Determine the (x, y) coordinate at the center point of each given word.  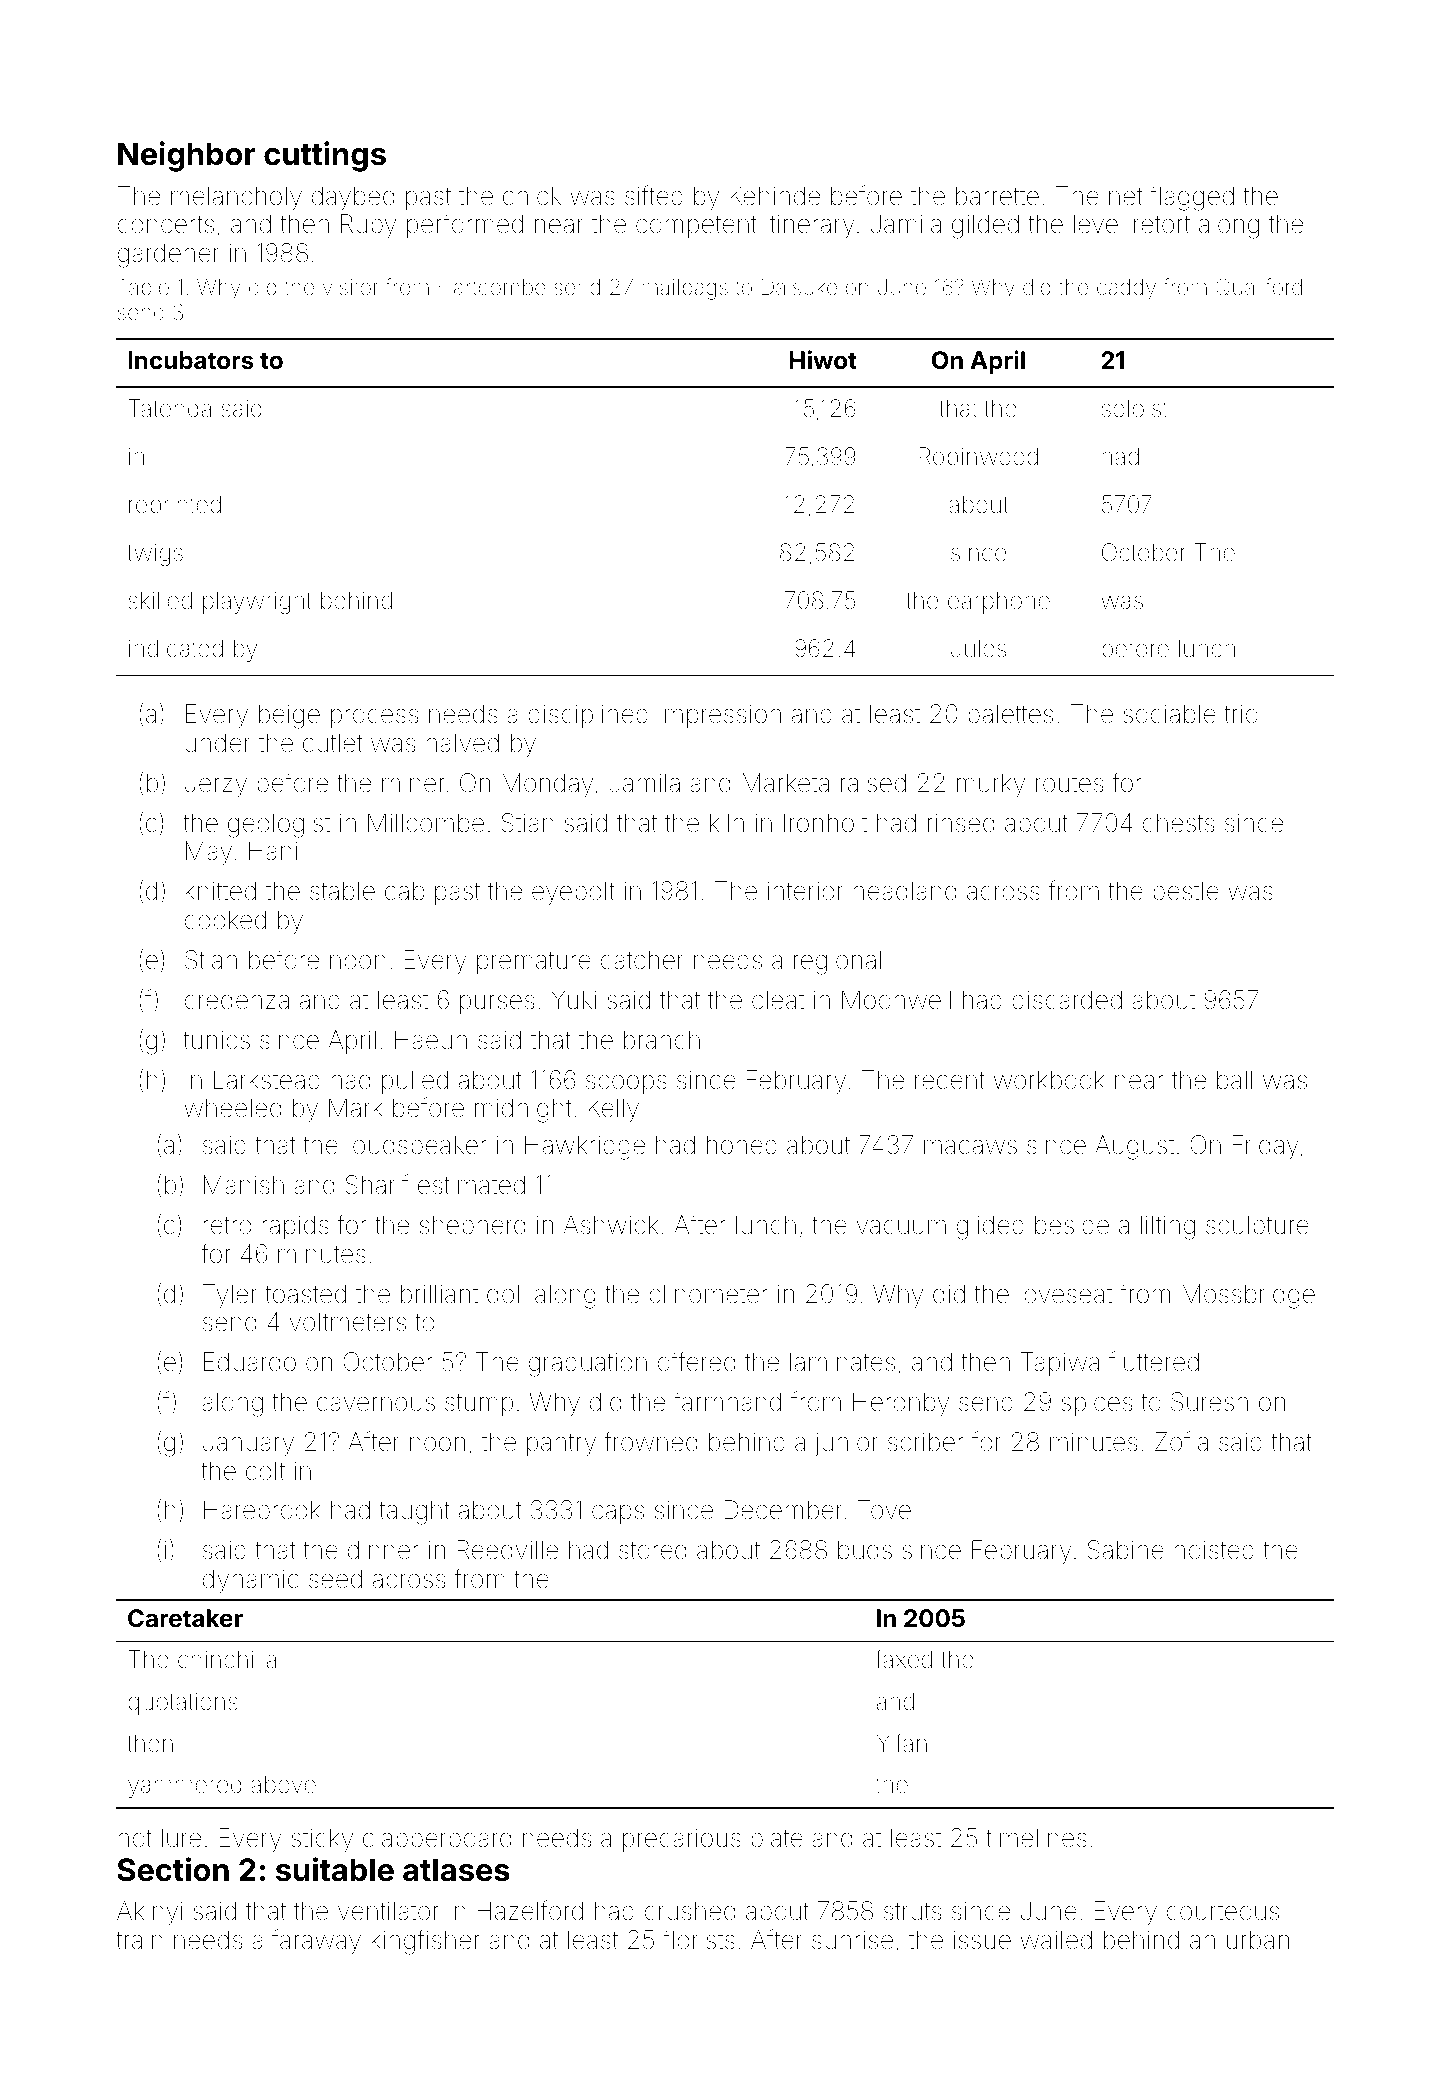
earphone (999, 602)
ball (1234, 1080)
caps (618, 1514)
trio (1241, 714)
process (374, 718)
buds (865, 1550)
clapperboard (437, 1840)
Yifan (901, 1743)
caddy (1126, 289)
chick (532, 195)
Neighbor (187, 156)
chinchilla (227, 1659)
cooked (225, 920)
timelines (1036, 1838)
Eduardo (250, 1362)
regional (837, 962)
